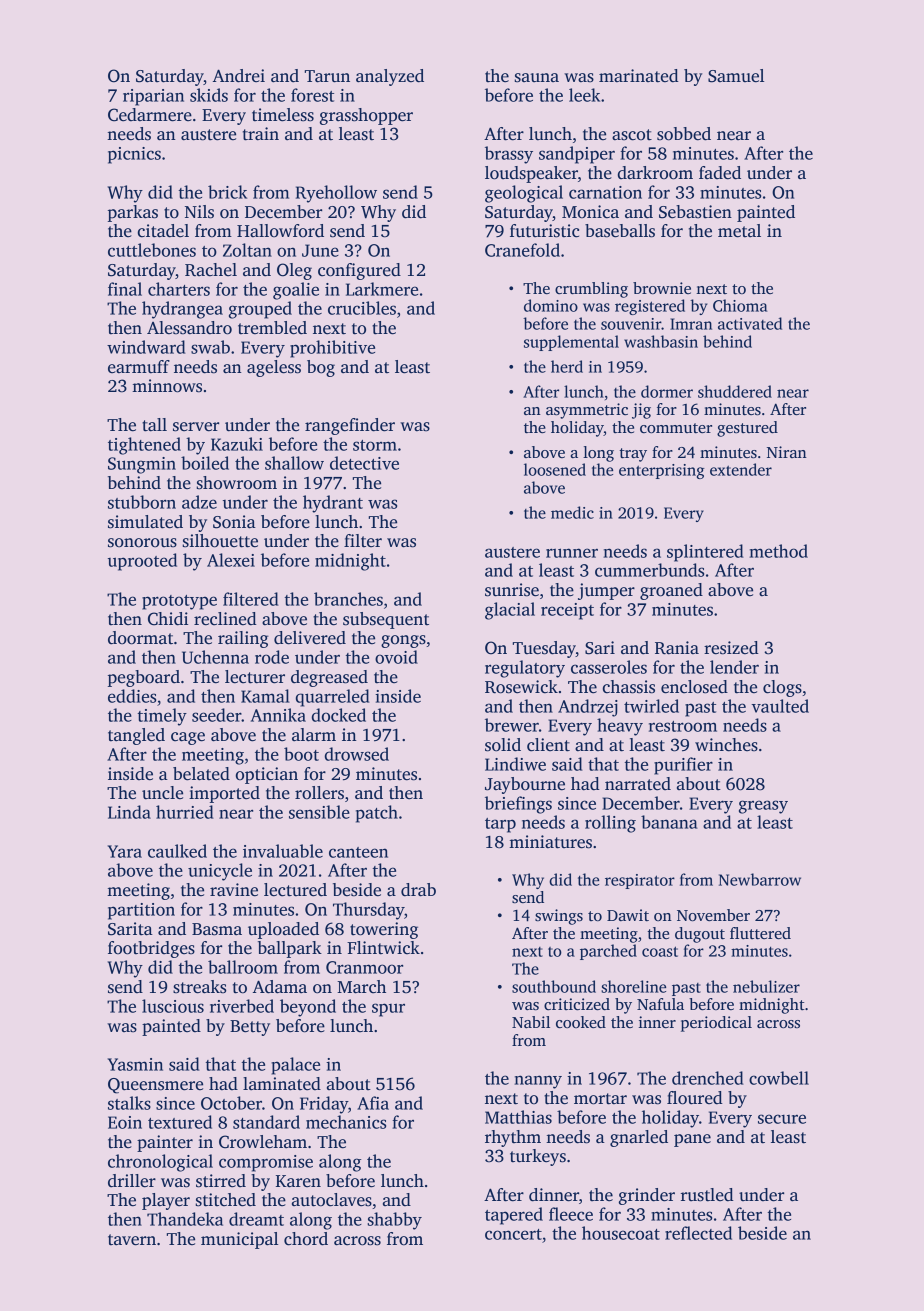 This page has width=924, height=1311. What do you see at coordinates (151, 949) in the page?
I see `footbridges` at bounding box center [151, 949].
